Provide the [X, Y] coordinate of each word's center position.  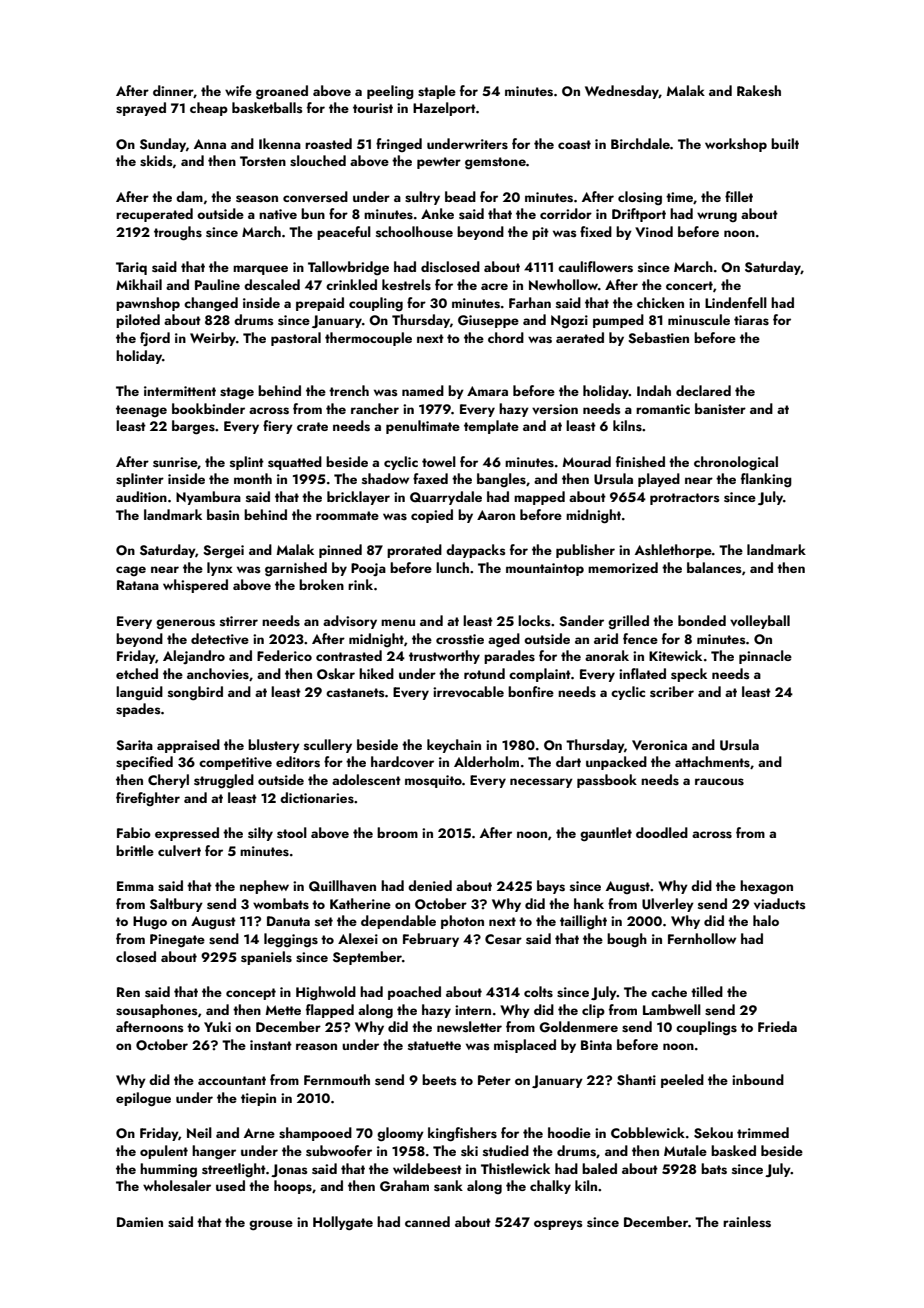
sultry [422, 198]
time [679, 197]
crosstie [460, 639]
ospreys [558, 1225]
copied [432, 516]
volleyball [760, 622]
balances [714, 567]
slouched [318, 161]
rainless [747, 1222]
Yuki [217, 1026]
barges [193, 427]
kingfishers [462, 1134]
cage [131, 571]
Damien [140, 1222]
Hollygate [343, 1223]
